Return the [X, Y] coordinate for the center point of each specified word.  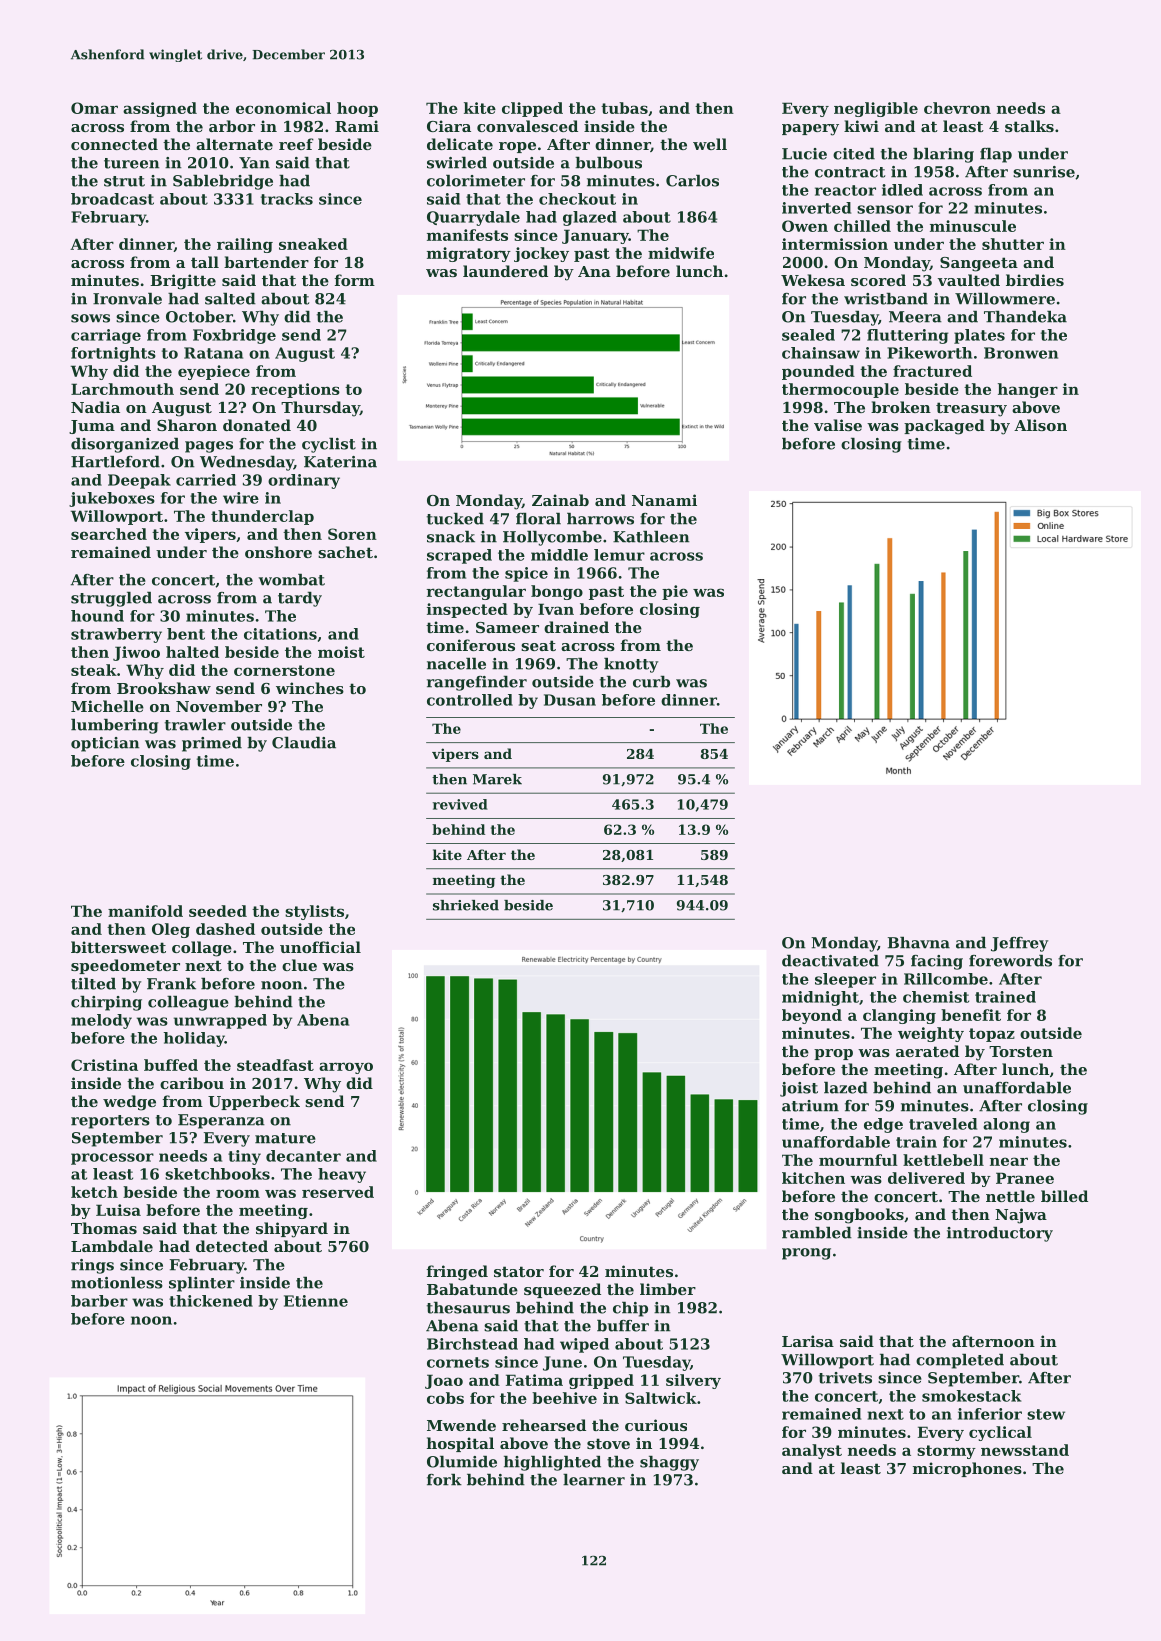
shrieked [466, 905]
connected [114, 144]
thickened [211, 1301]
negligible [876, 109]
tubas [624, 108]
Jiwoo [136, 653]
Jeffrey [1019, 944]
